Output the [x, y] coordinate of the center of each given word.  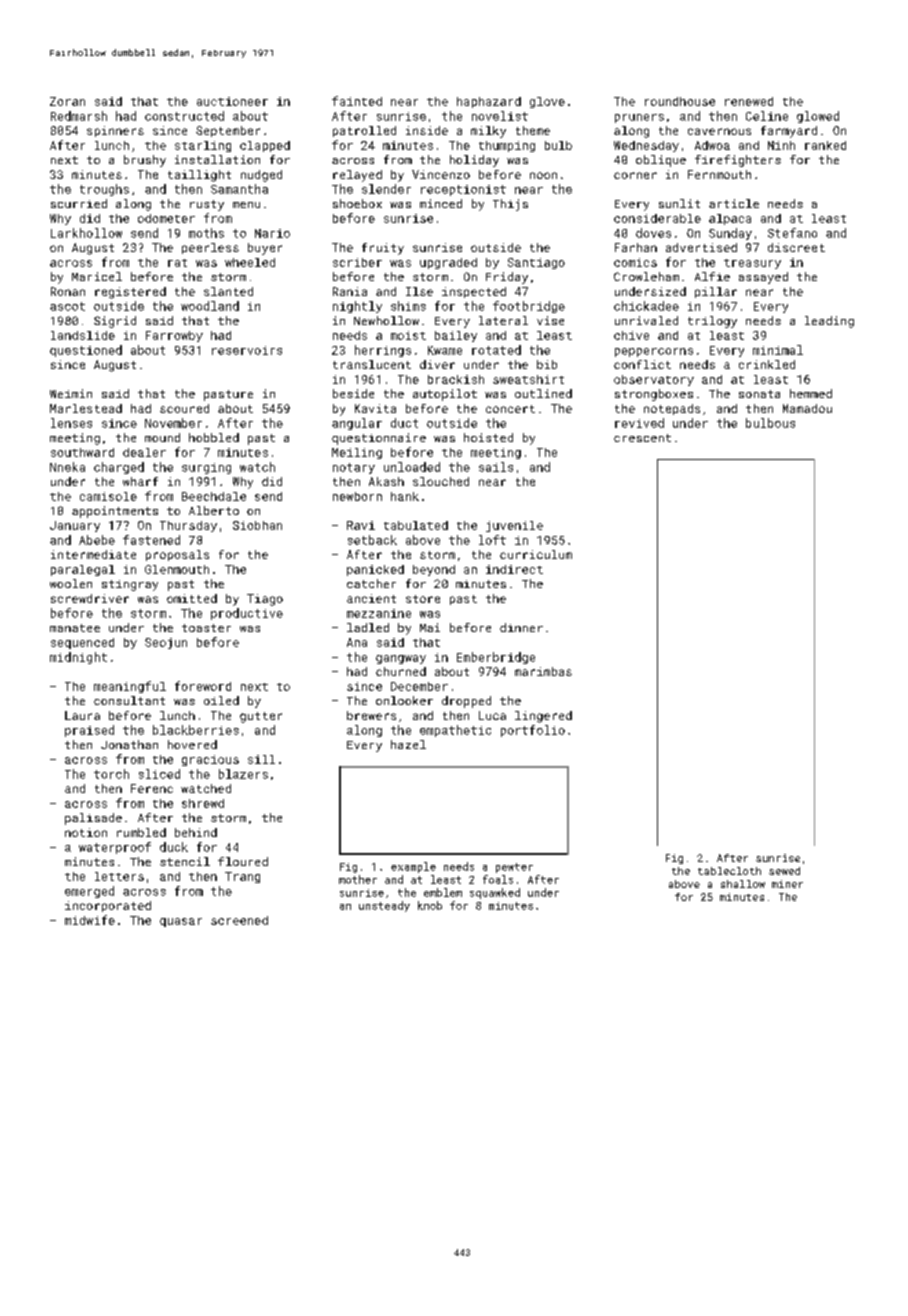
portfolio [533, 731]
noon [543, 175]
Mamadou [807, 408]
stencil [185, 861]
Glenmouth [177, 569]
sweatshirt [528, 379]
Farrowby [174, 336]
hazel [408, 744]
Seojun [166, 643]
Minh [781, 145]
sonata [759, 394]
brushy [145, 161]
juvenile [514, 526]
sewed [784, 871]
